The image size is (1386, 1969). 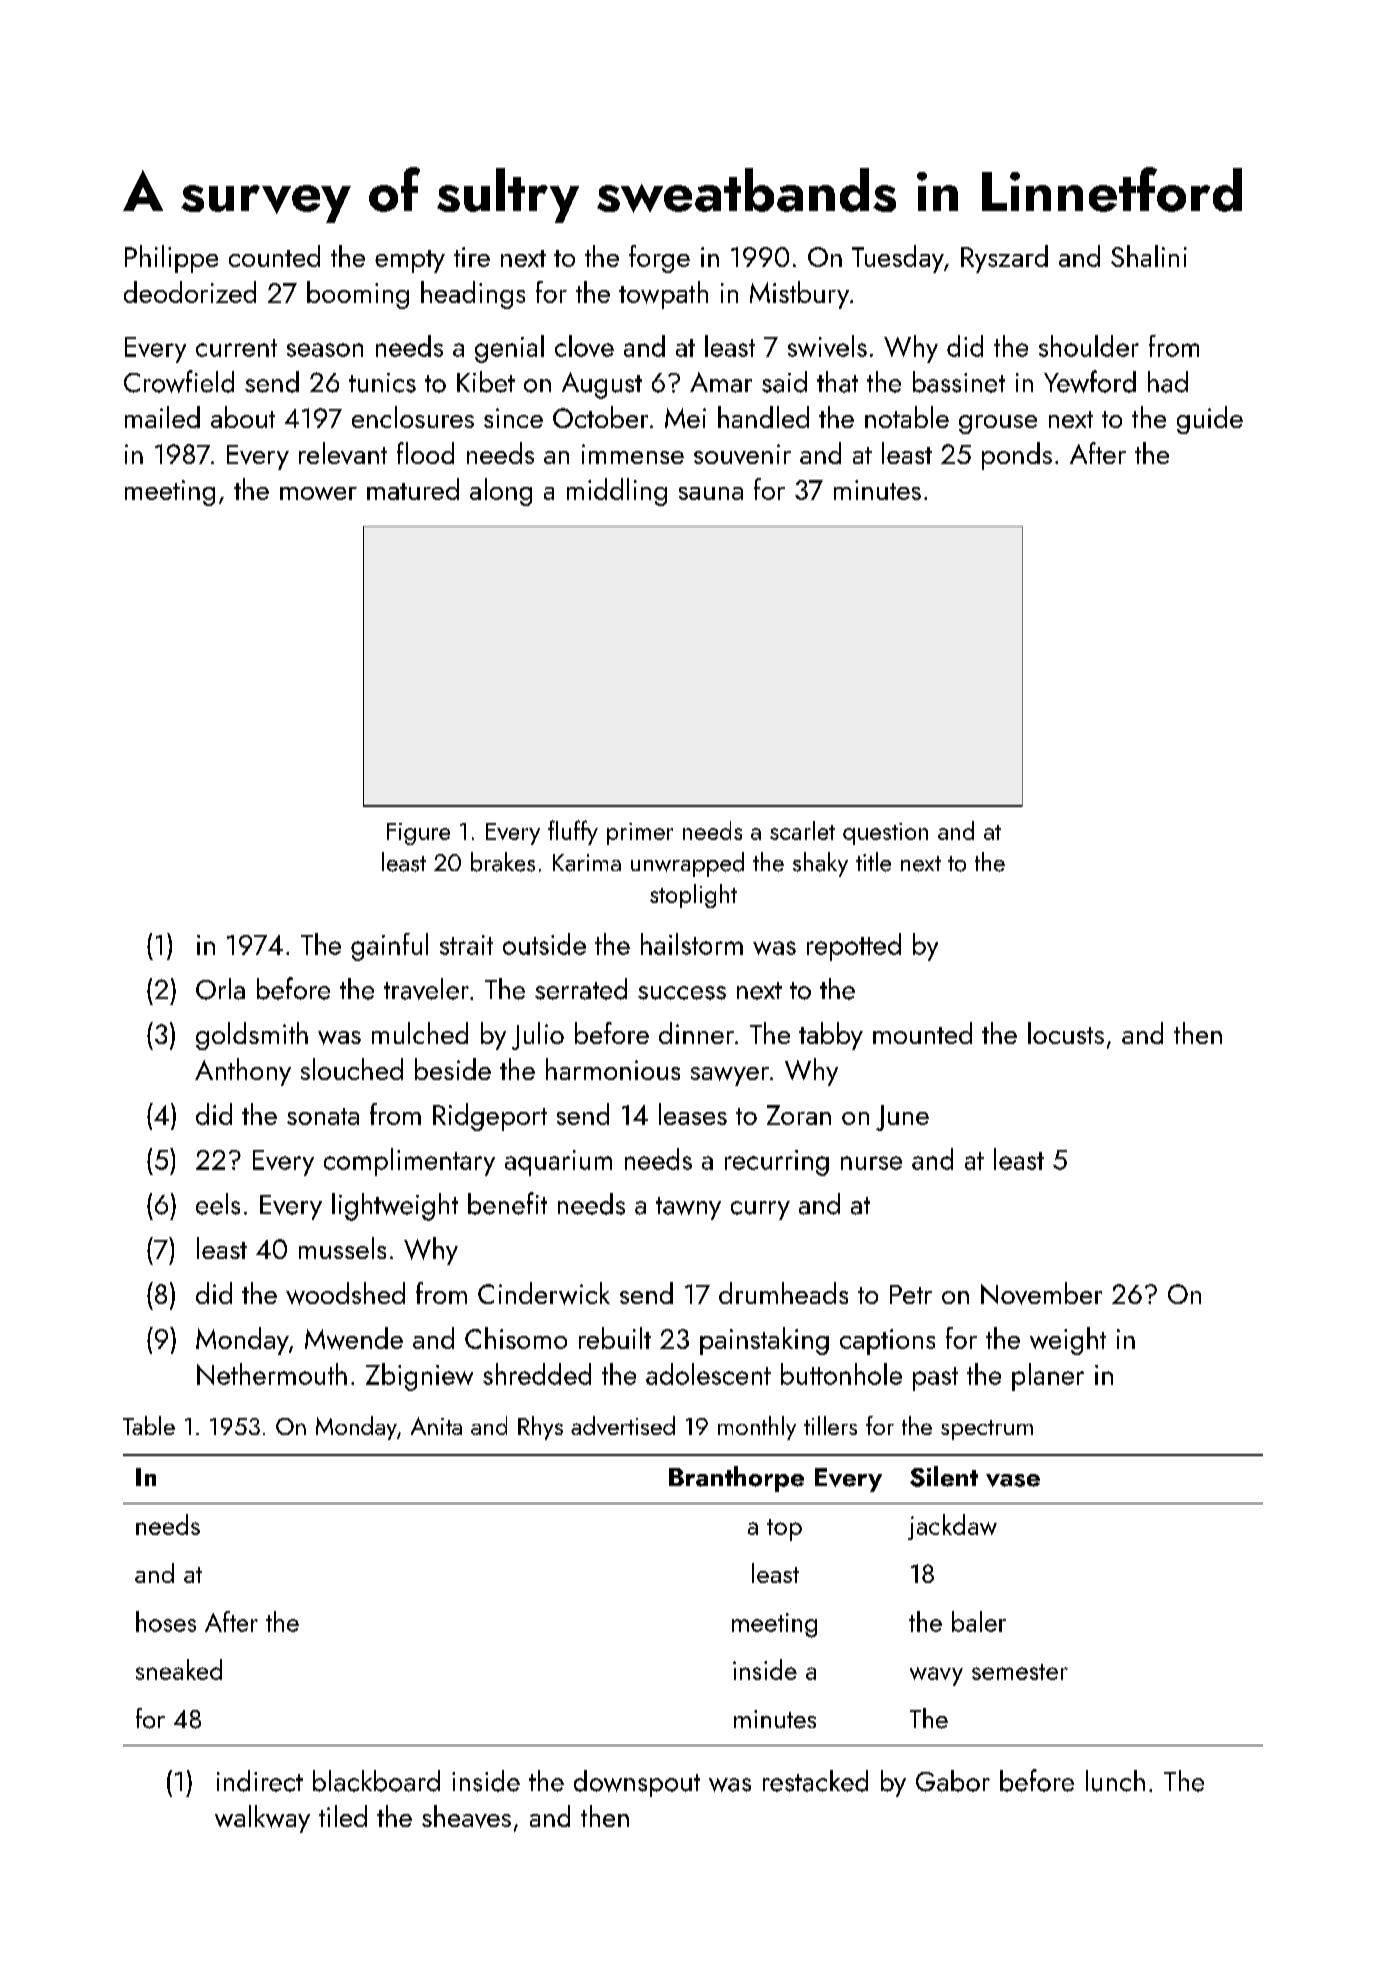 What do you see at coordinates (885, 834) in the image?
I see `question` at bounding box center [885, 834].
